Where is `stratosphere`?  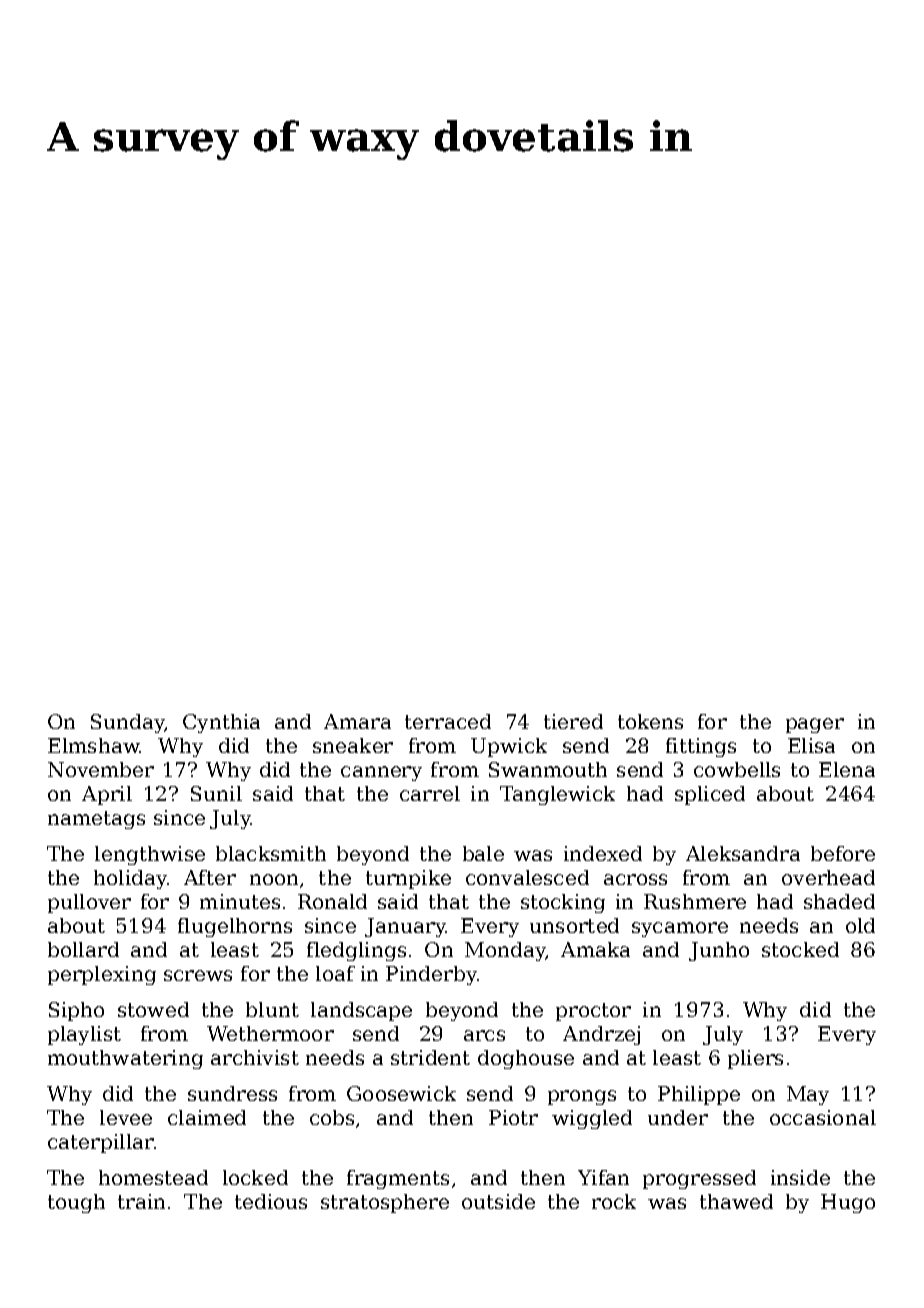
stratosphere is located at coordinates (385, 1203).
